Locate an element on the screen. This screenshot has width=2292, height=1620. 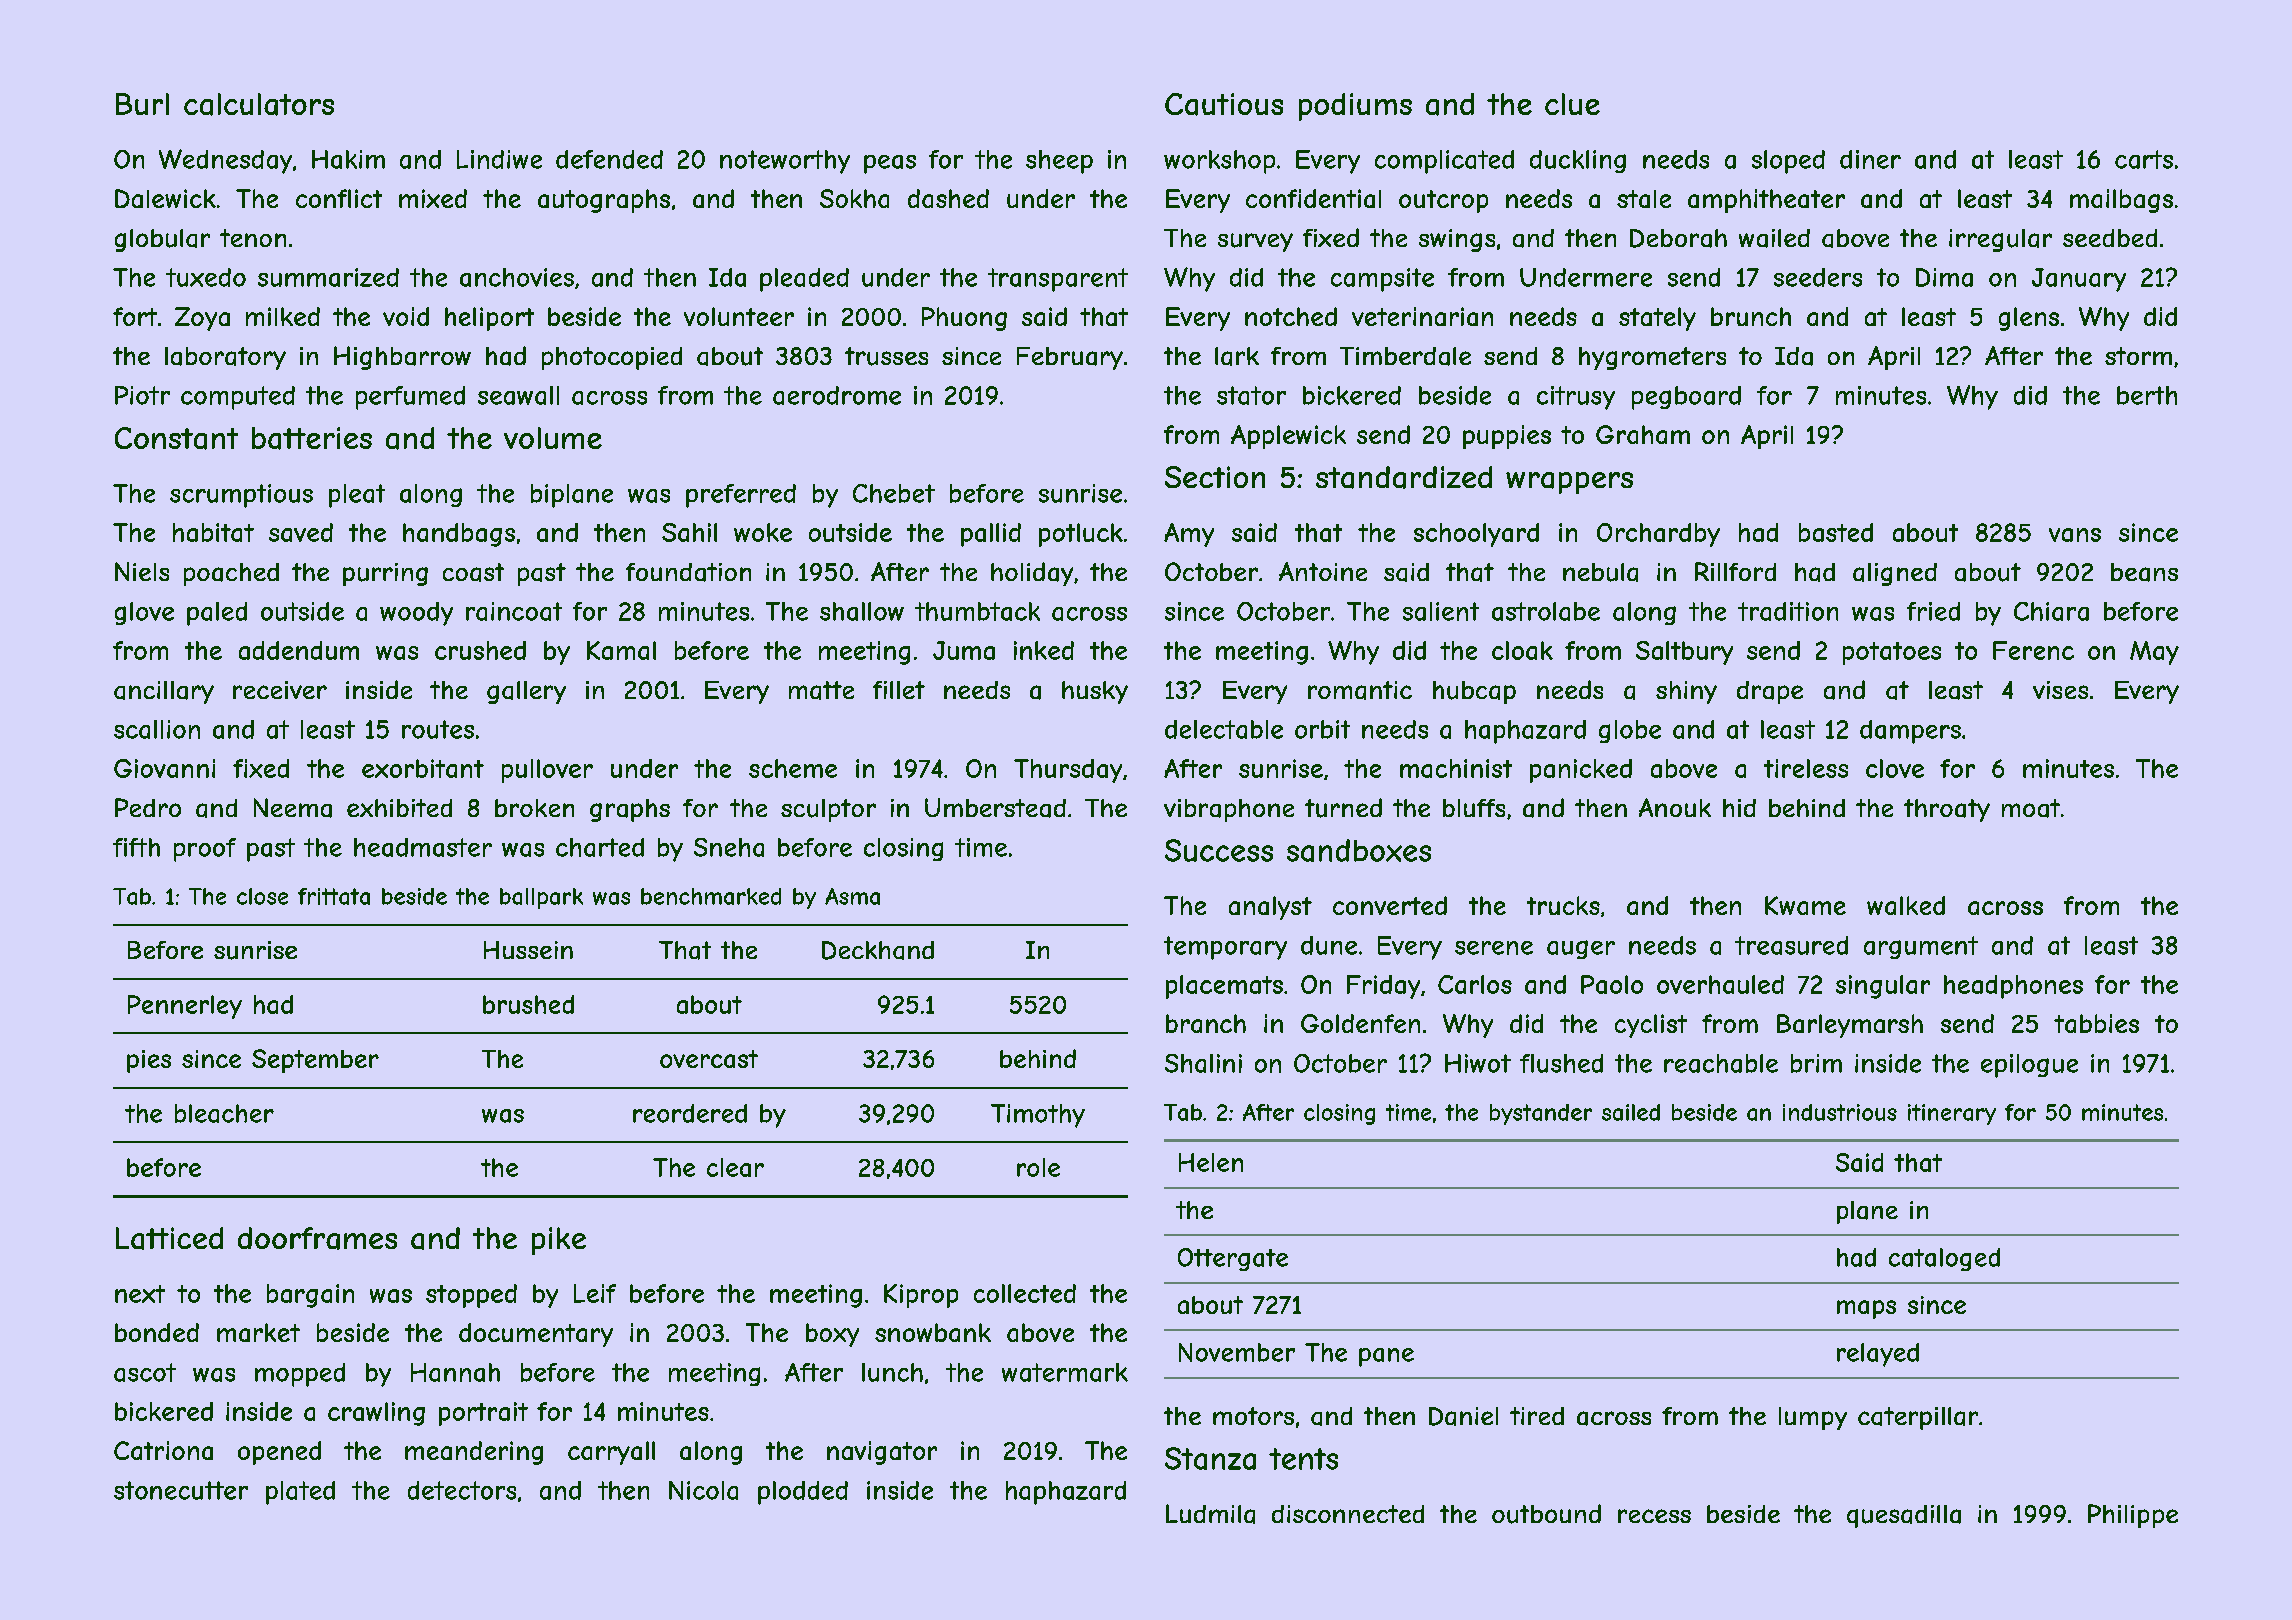
Cautious is located at coordinates (1224, 104).
